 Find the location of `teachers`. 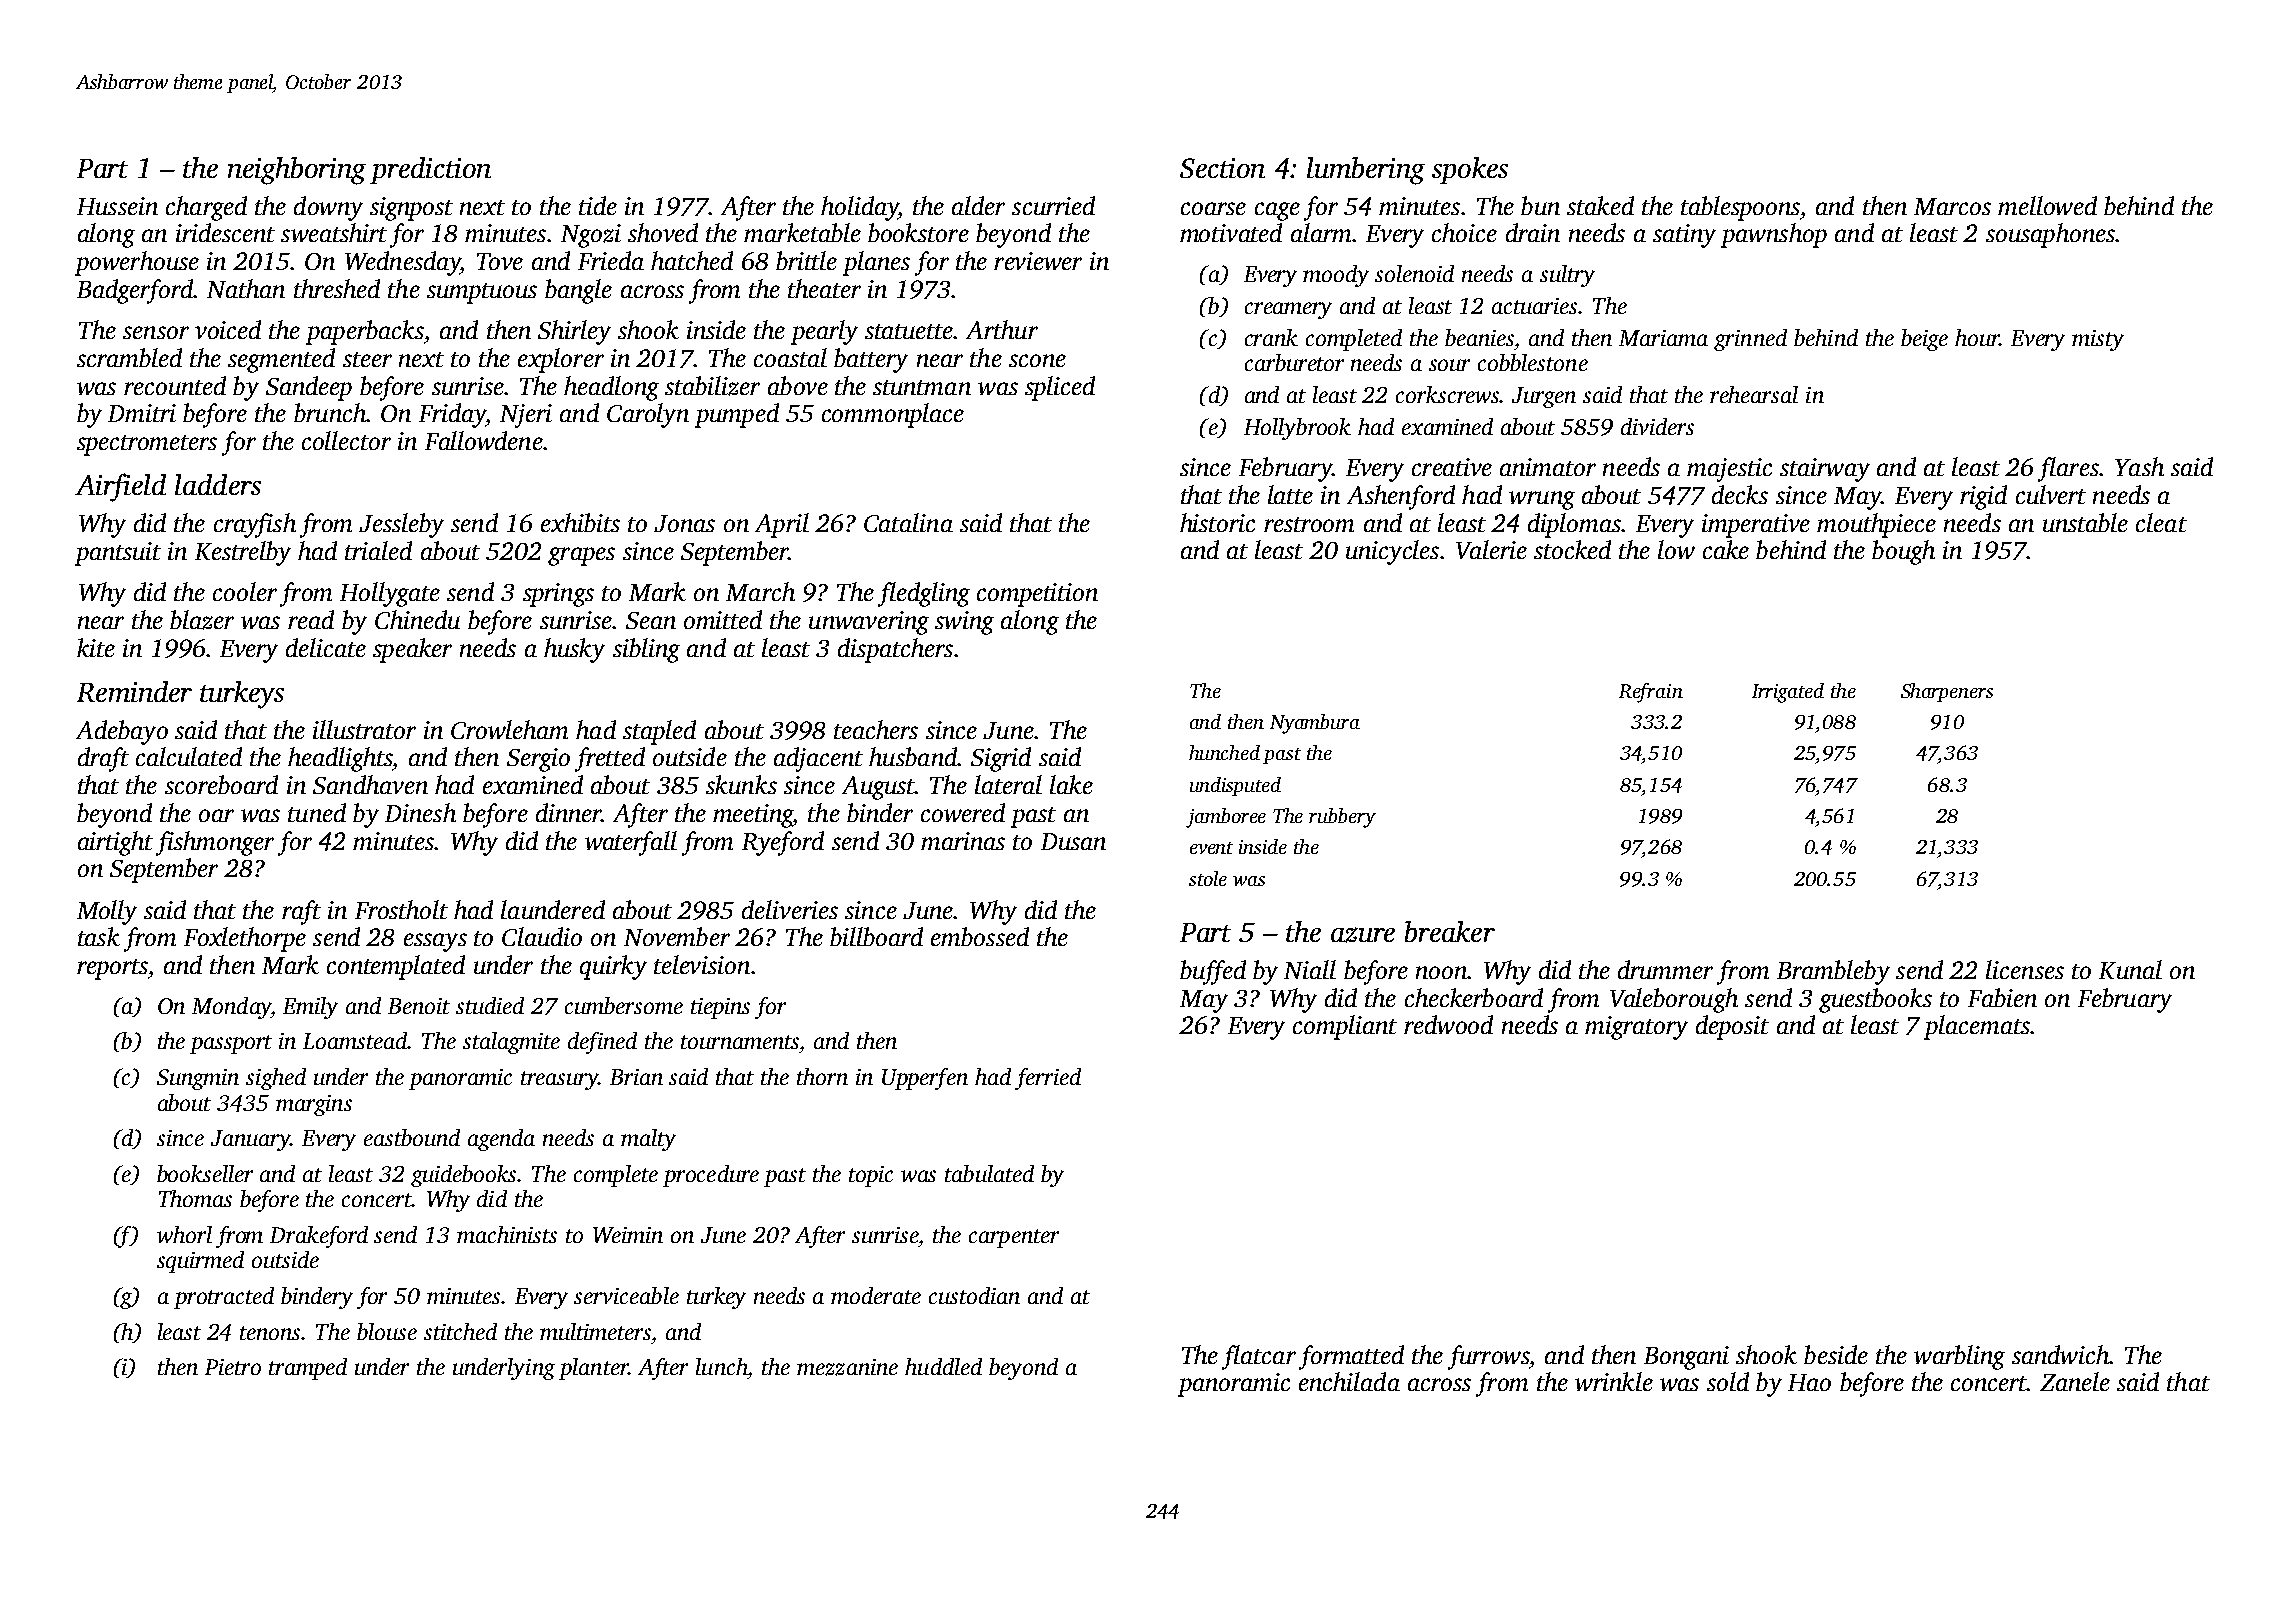

teachers is located at coordinates (876, 729).
